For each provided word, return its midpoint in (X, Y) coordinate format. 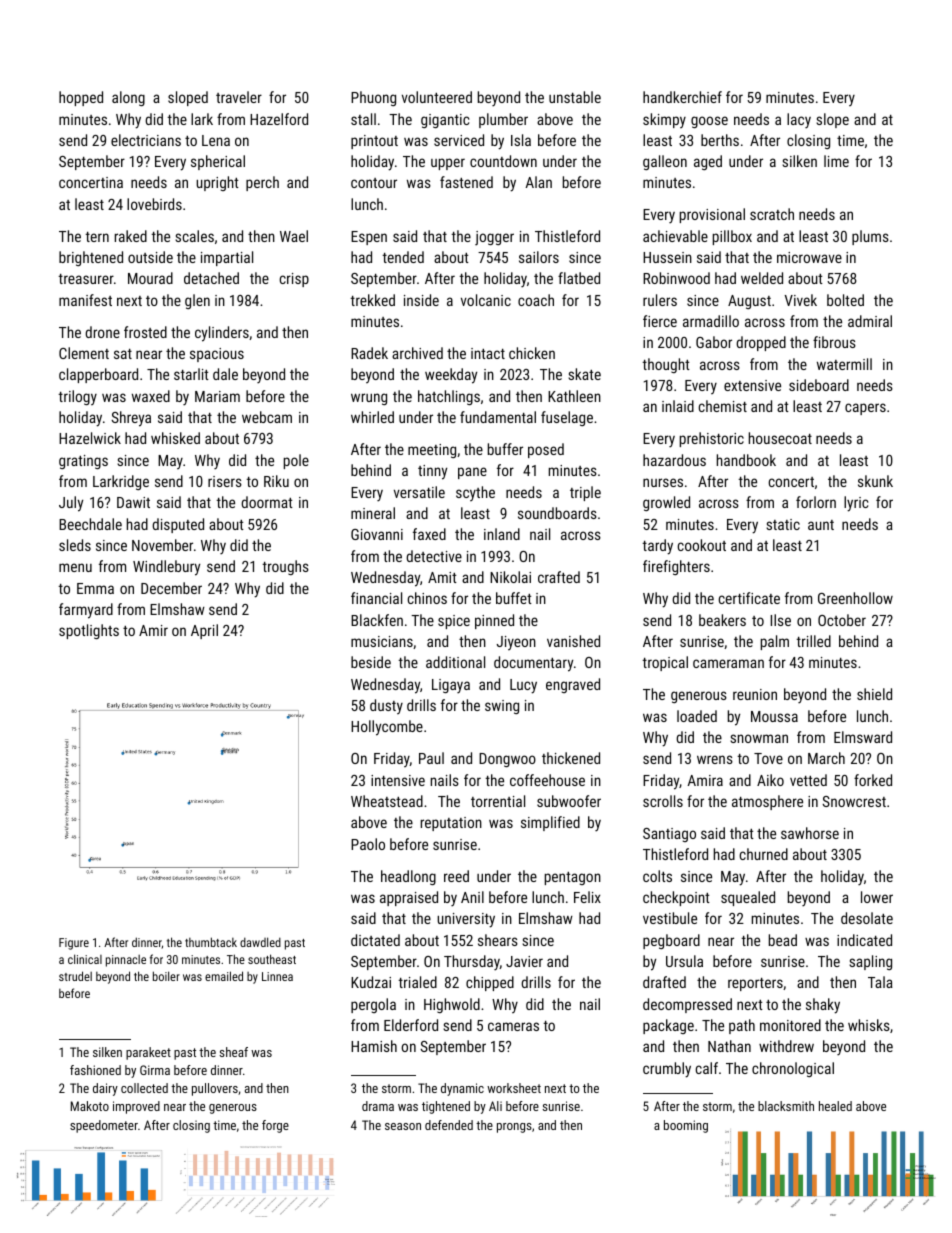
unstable (575, 97)
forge (275, 1126)
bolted (845, 300)
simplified (550, 823)
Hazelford (279, 119)
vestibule (670, 918)
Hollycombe (387, 728)
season (403, 1126)
